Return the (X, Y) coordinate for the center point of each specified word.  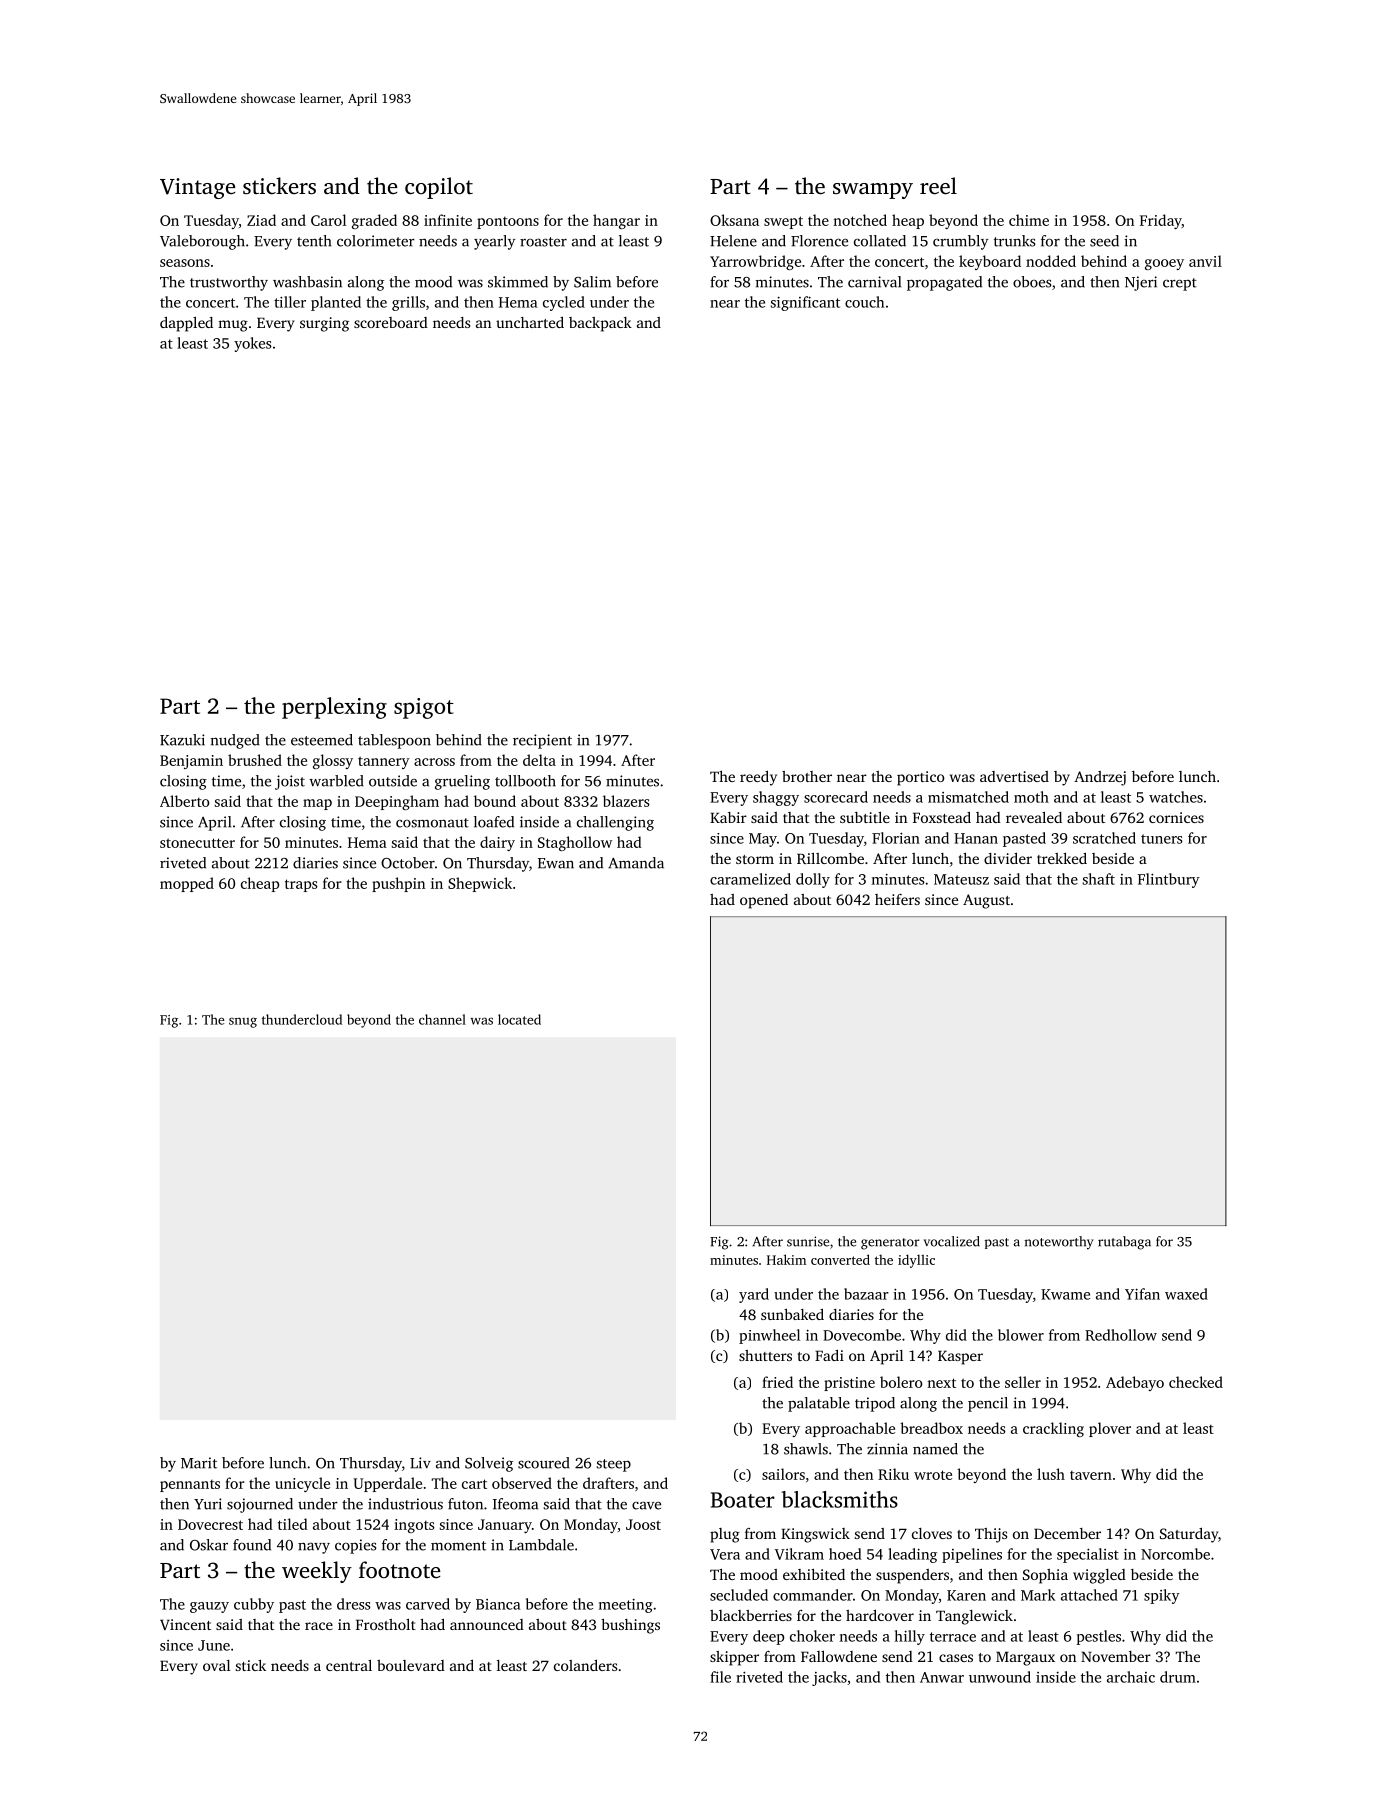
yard (754, 1295)
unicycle (302, 1484)
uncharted (530, 322)
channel (442, 1019)
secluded (739, 1595)
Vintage (197, 188)
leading (912, 1555)
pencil (988, 1404)
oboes (1032, 282)
